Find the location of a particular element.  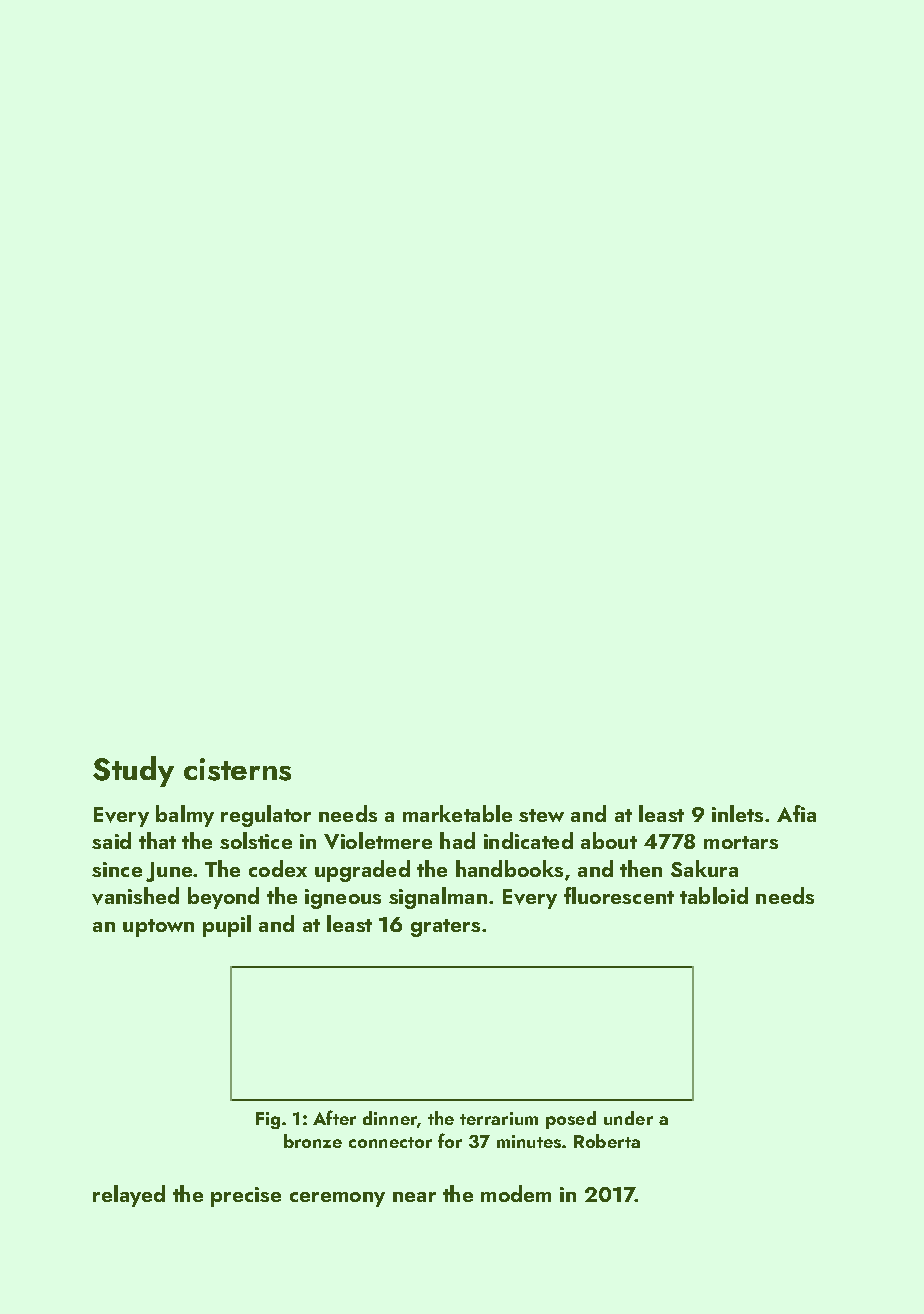

regulator is located at coordinates (266, 816).
